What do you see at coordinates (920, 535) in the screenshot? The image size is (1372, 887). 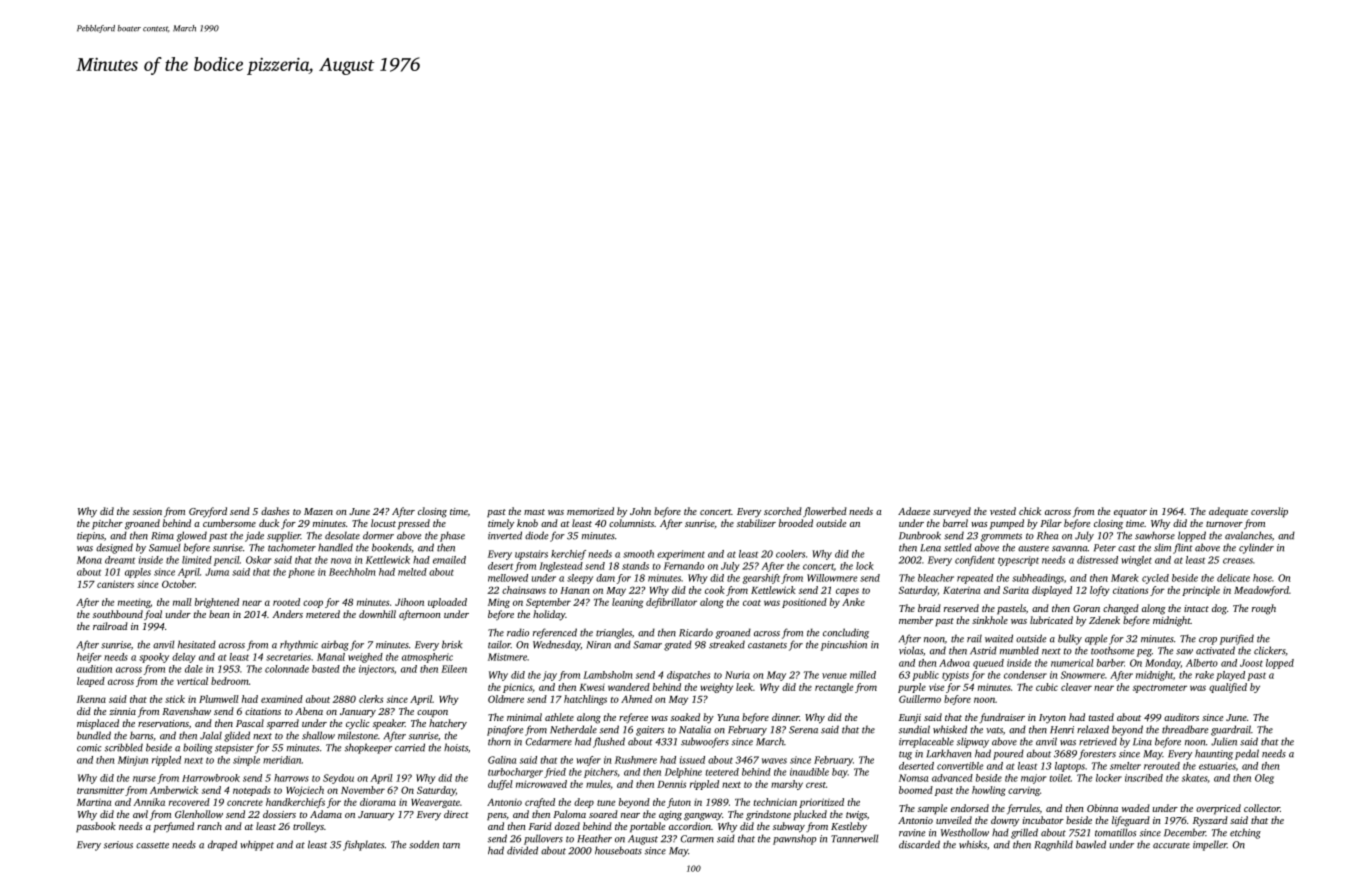 I see `Dunbrook` at bounding box center [920, 535].
